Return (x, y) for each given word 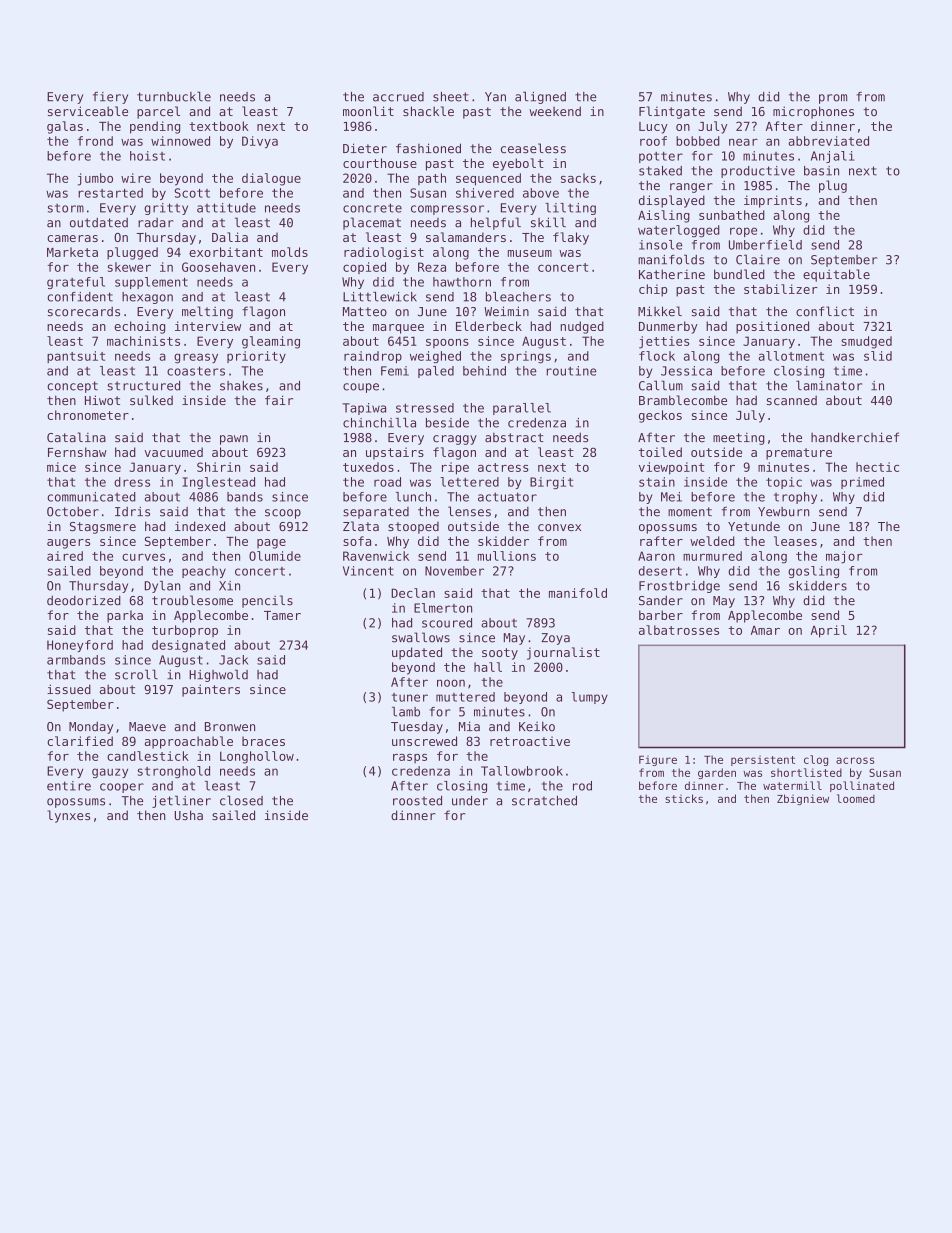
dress (132, 482)
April (829, 631)
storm (66, 208)
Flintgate (672, 112)
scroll (136, 674)
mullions (507, 556)
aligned (540, 97)
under (470, 801)
